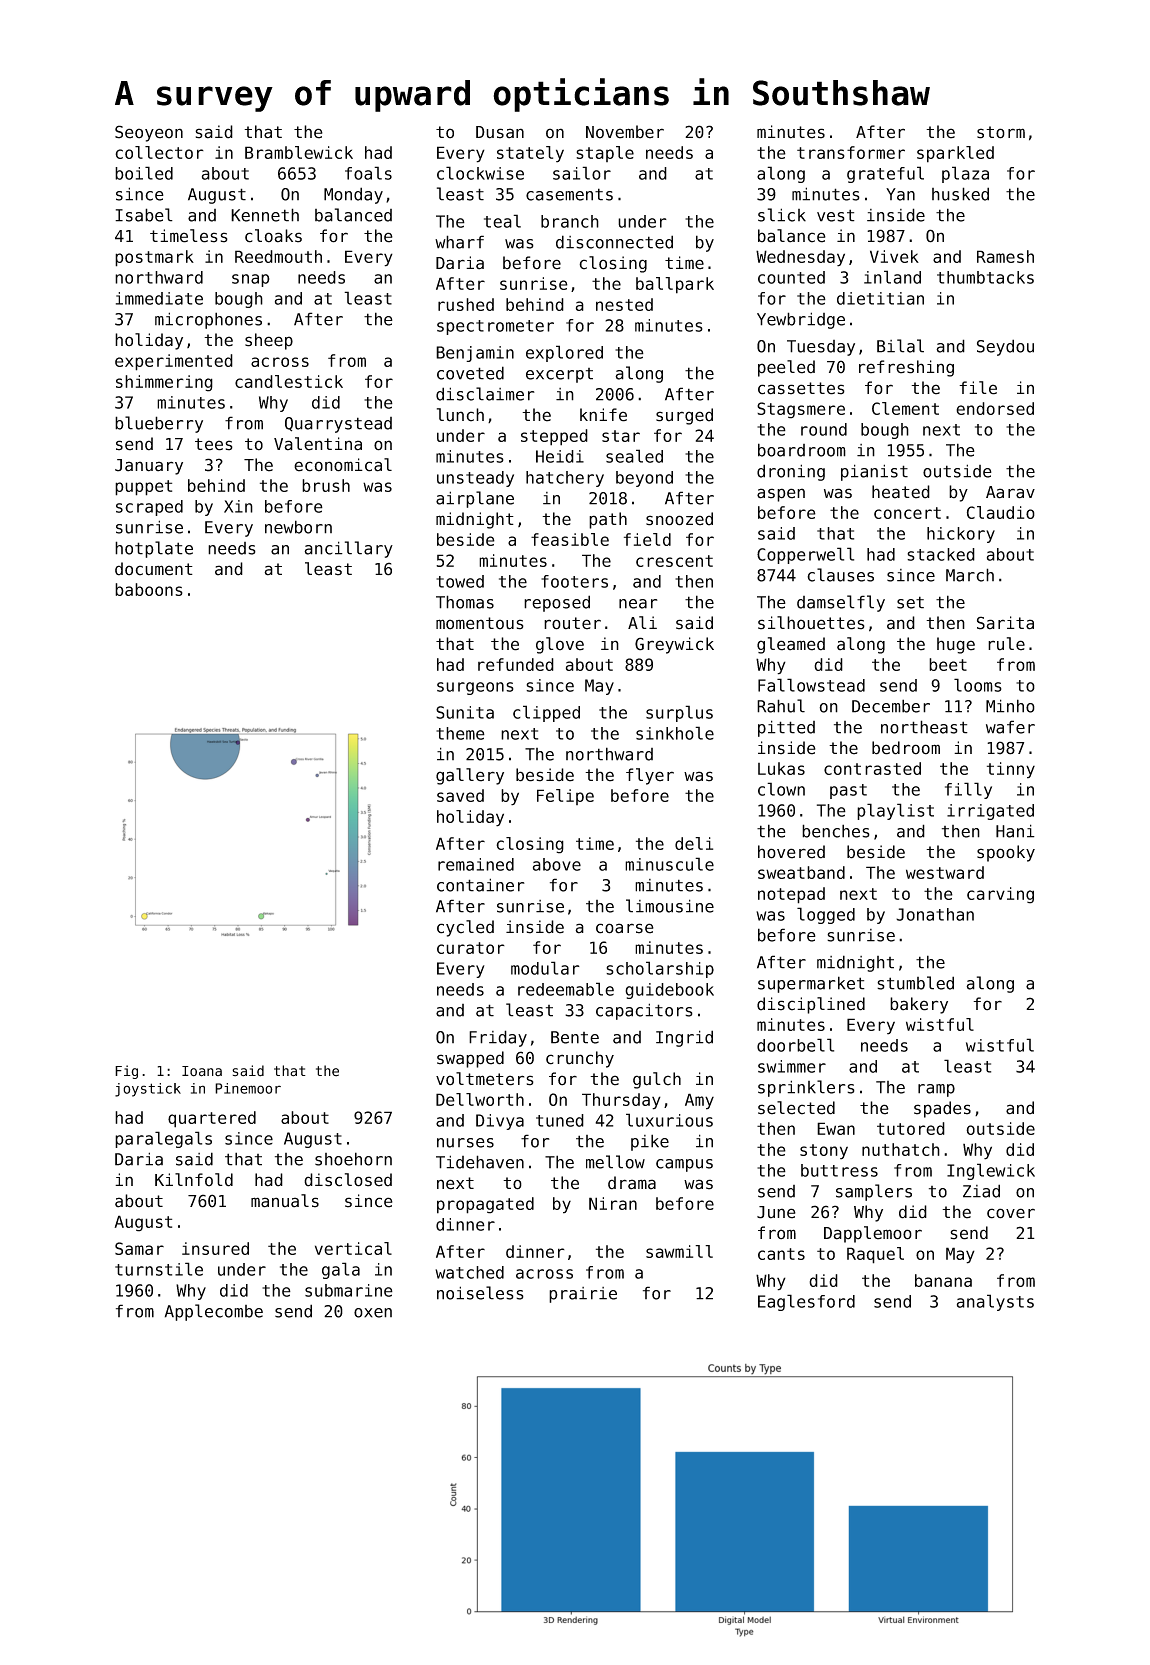  I want to click on microphones, so click(208, 320).
